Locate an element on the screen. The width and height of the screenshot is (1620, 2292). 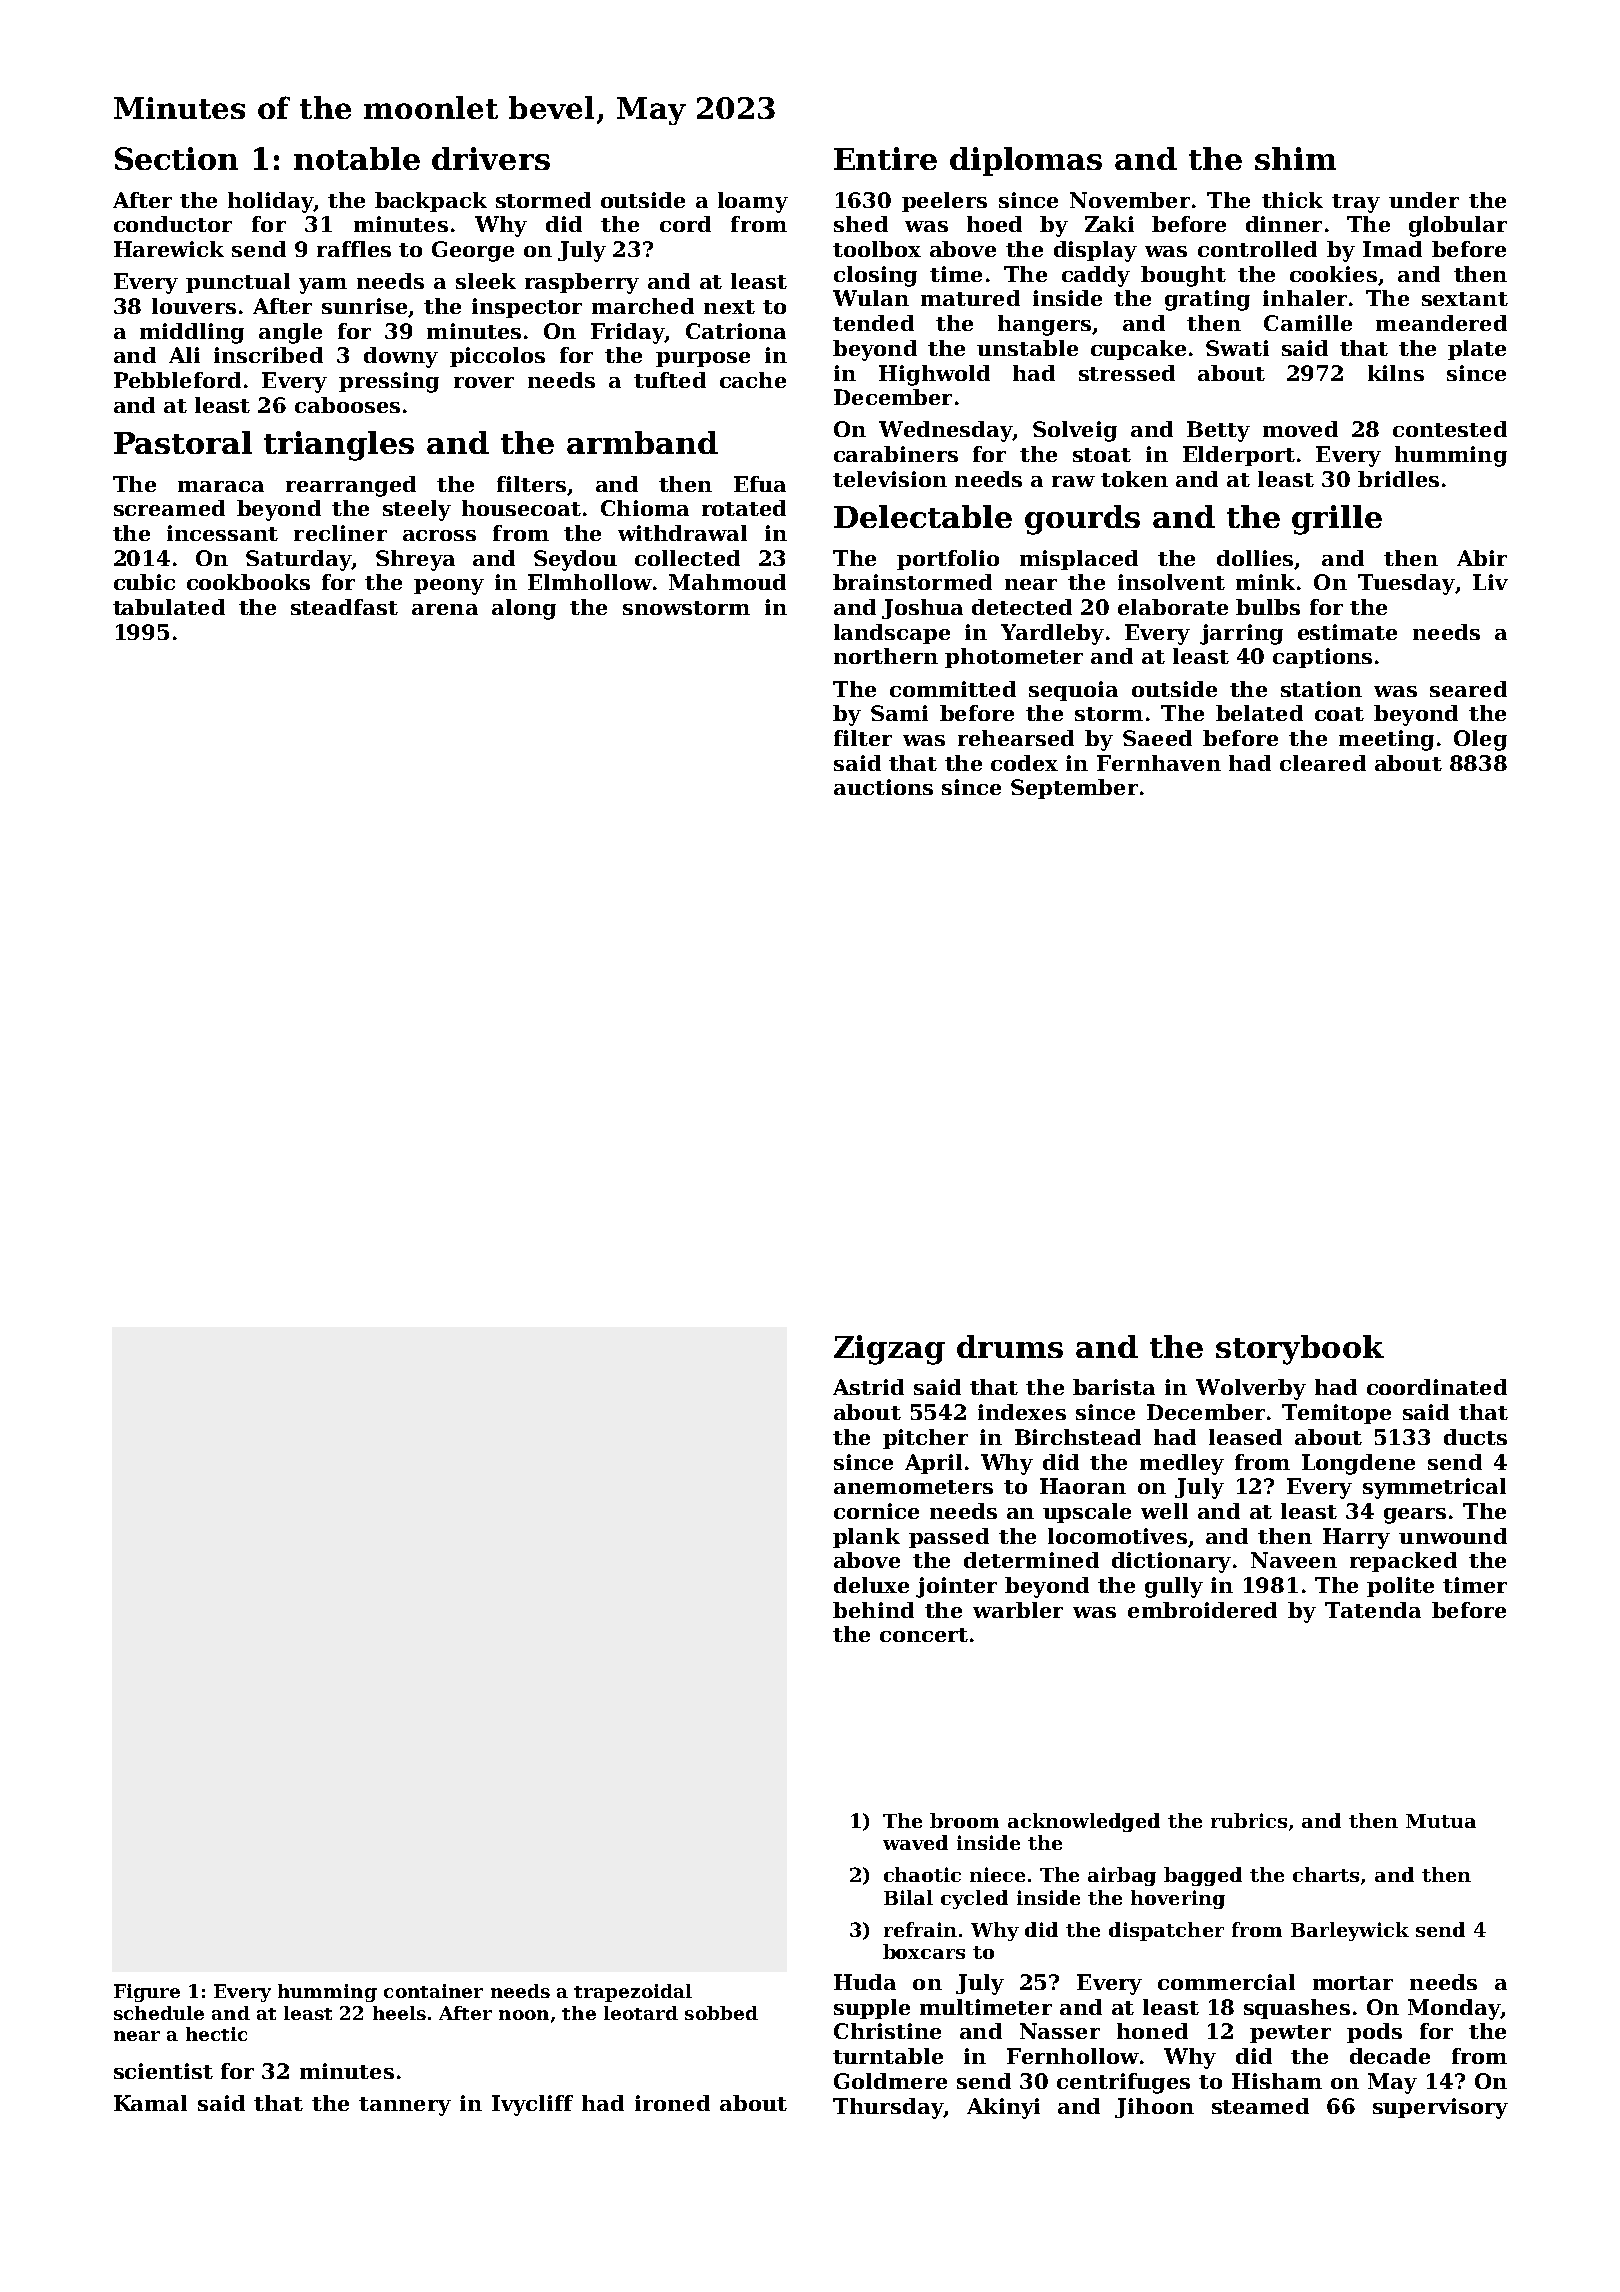
drums is located at coordinates (1010, 1346).
